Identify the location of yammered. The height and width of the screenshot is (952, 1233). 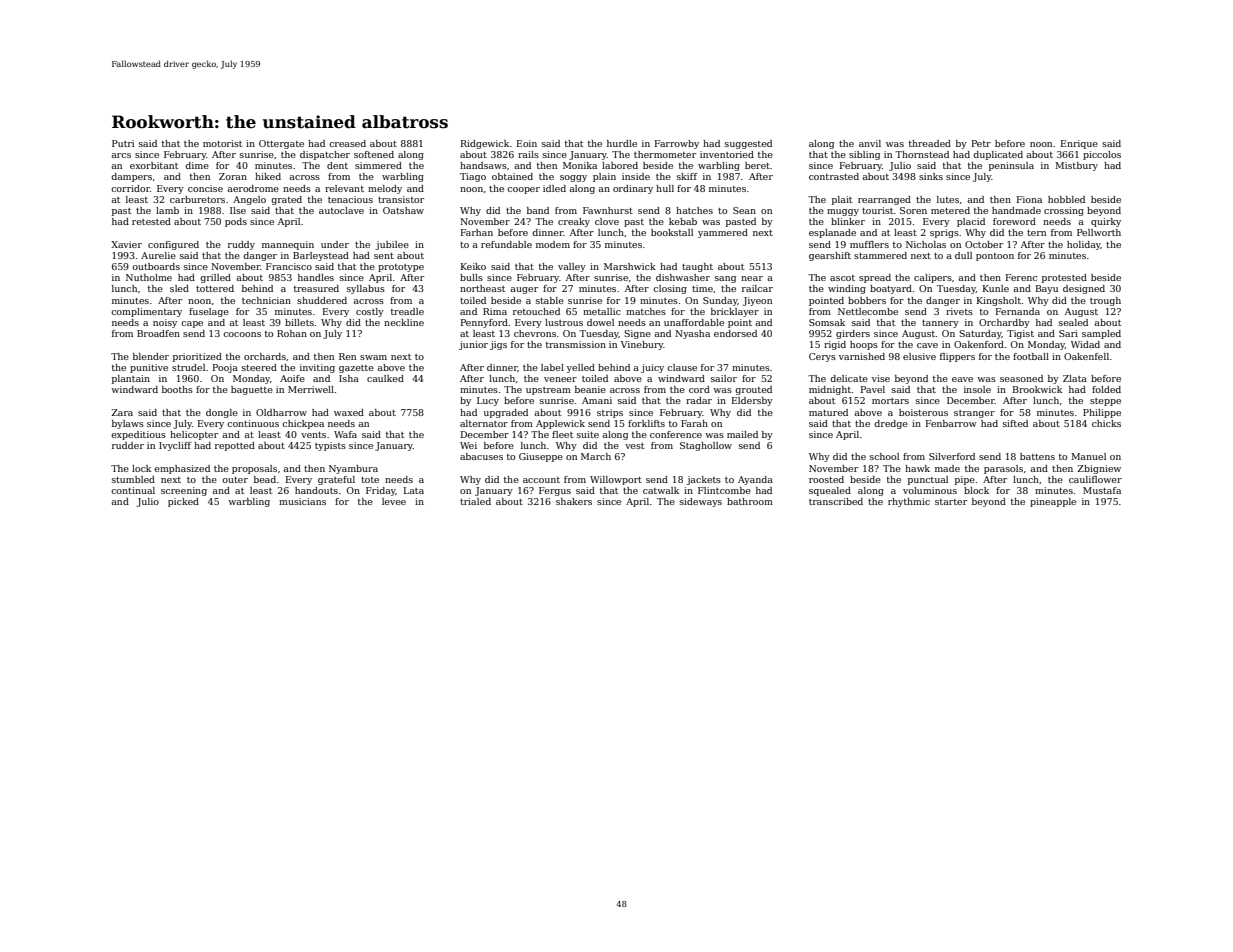
(723, 233).
